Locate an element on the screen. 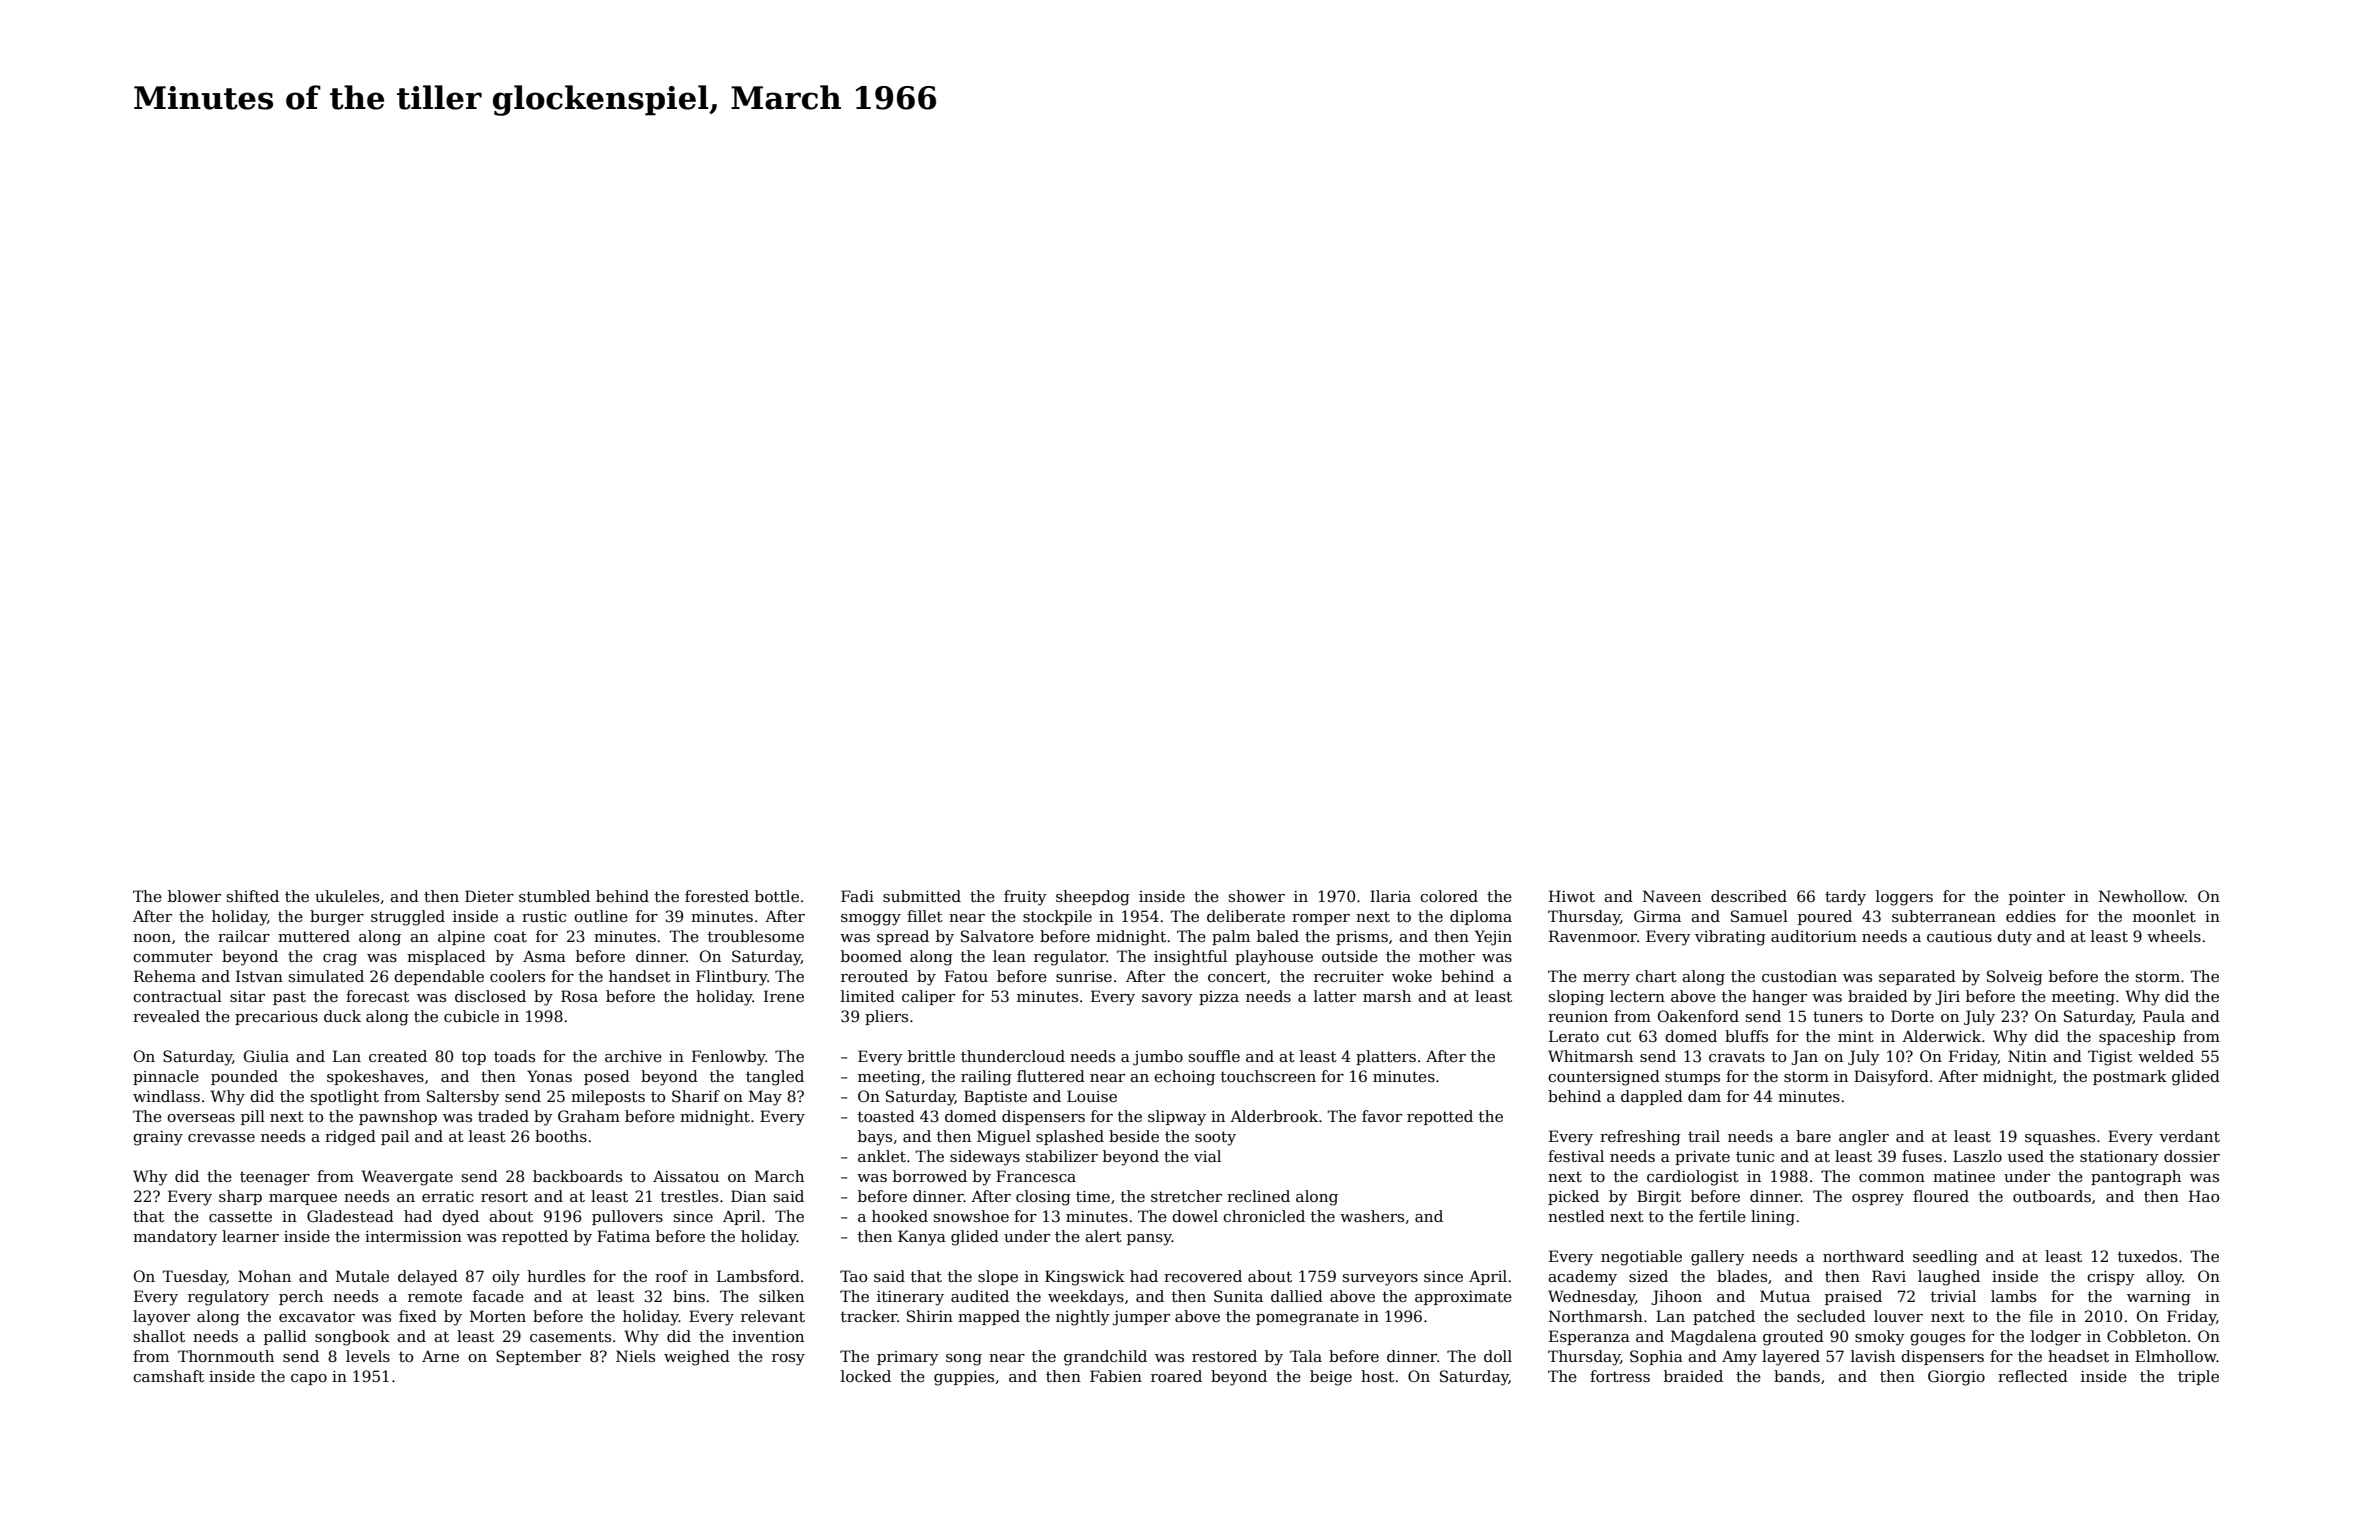 The width and height of the screenshot is (2353, 1523). railing is located at coordinates (986, 1078).
